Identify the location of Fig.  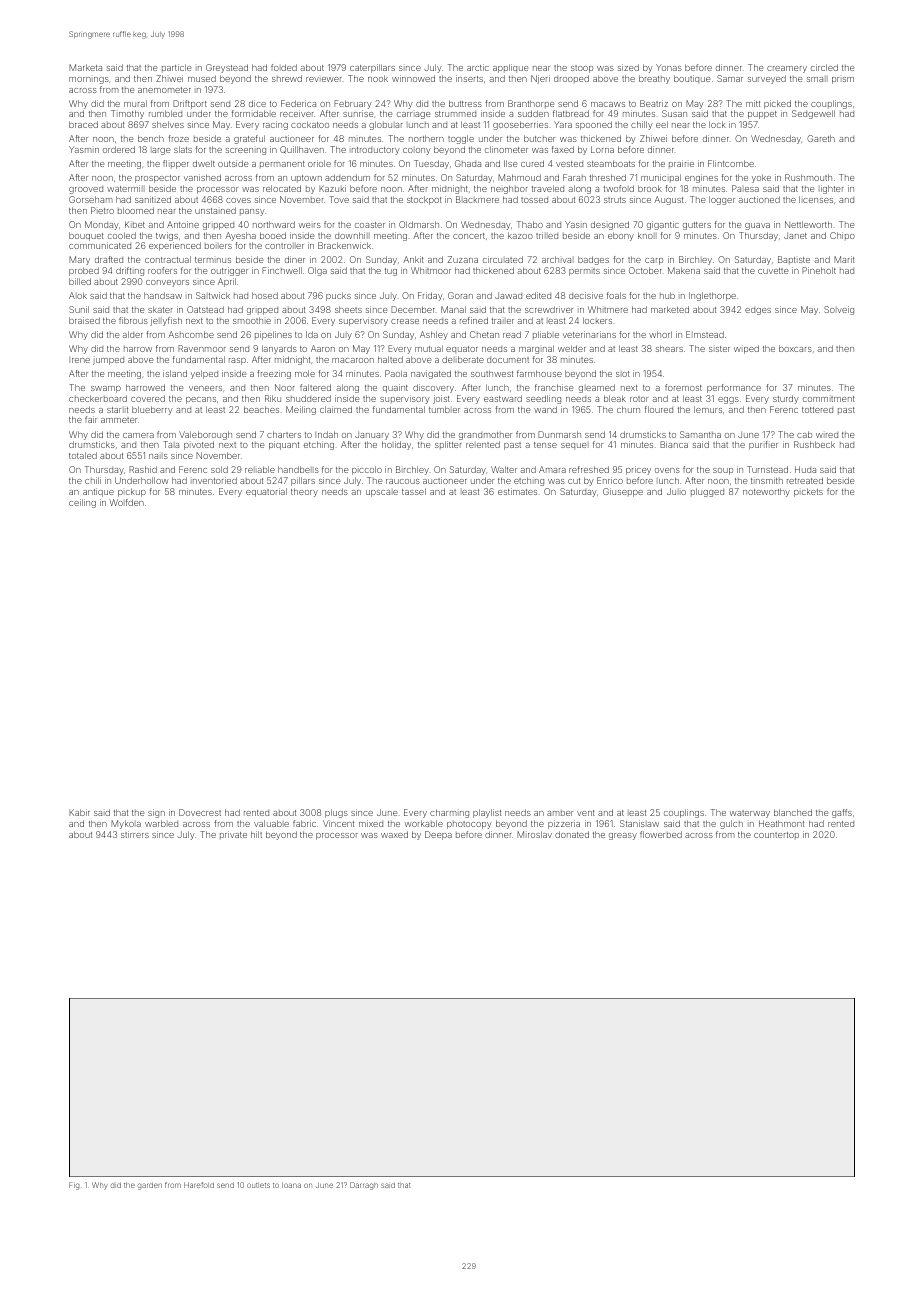
(74, 1186).
